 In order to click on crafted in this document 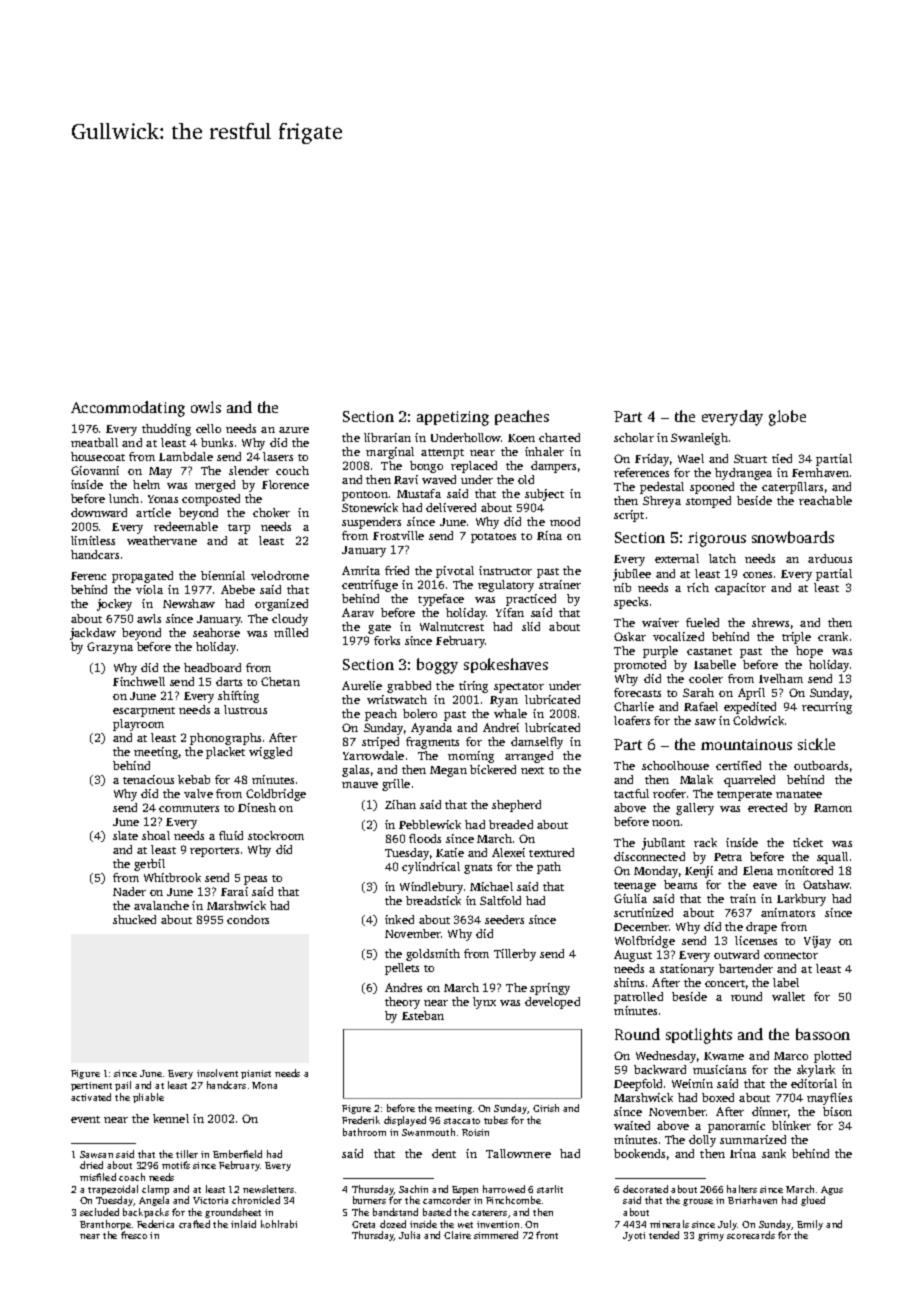, I will do `click(194, 1224)`.
